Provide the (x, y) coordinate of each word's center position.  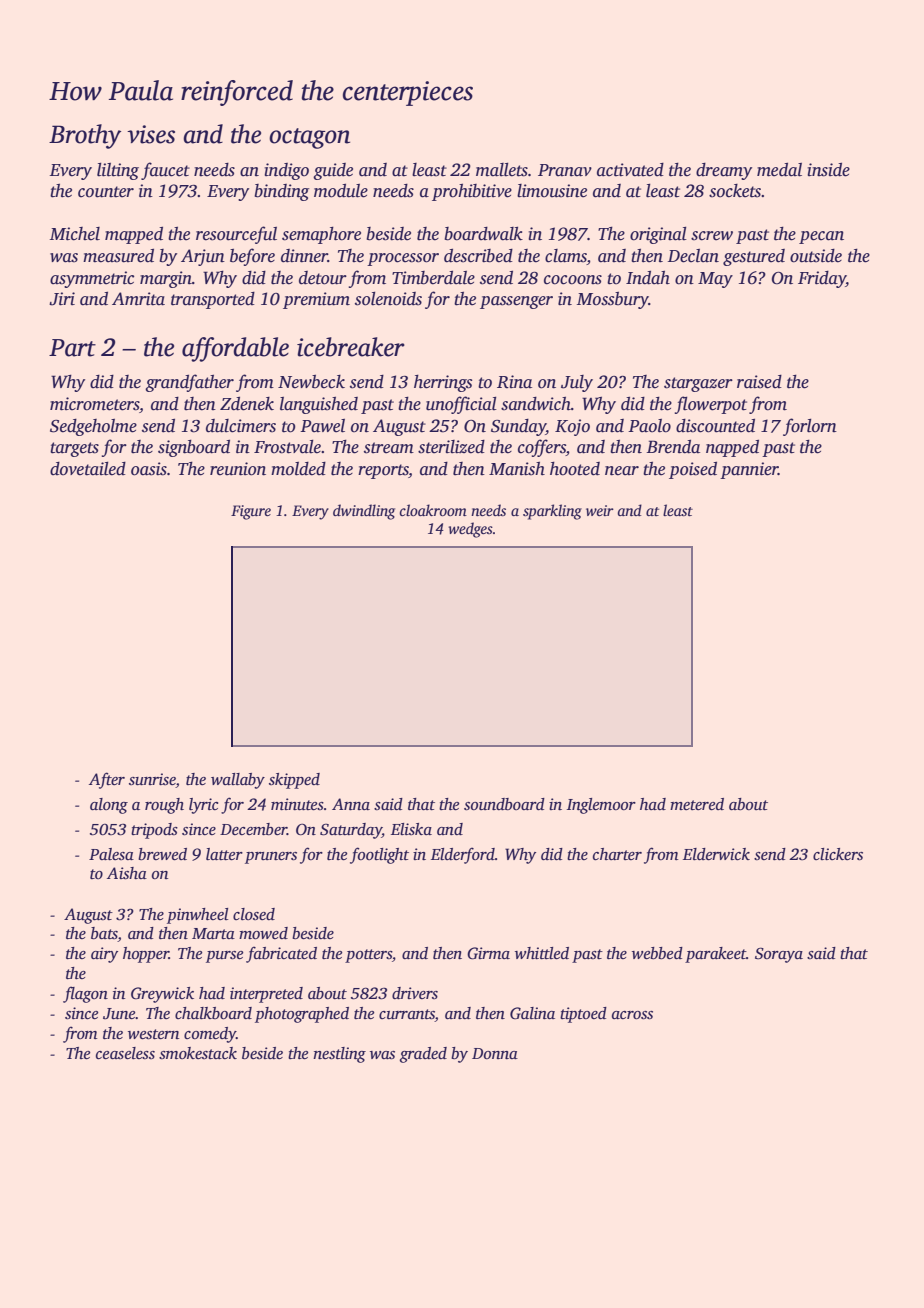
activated (630, 170)
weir (600, 510)
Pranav (565, 170)
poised (693, 470)
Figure (251, 512)
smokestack (198, 1053)
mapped (134, 235)
